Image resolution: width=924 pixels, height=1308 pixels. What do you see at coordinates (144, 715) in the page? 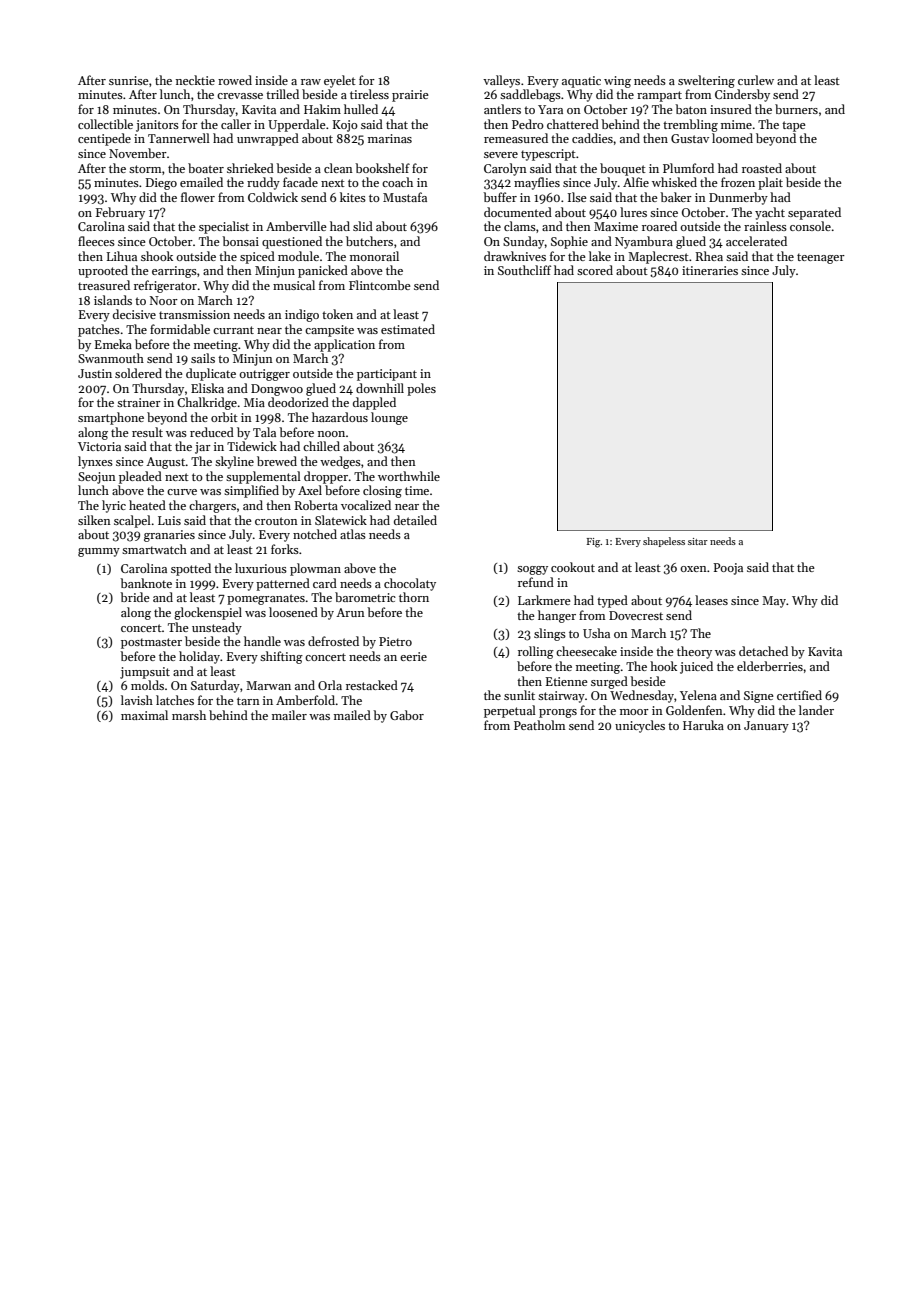
I see `maximal` at bounding box center [144, 715].
